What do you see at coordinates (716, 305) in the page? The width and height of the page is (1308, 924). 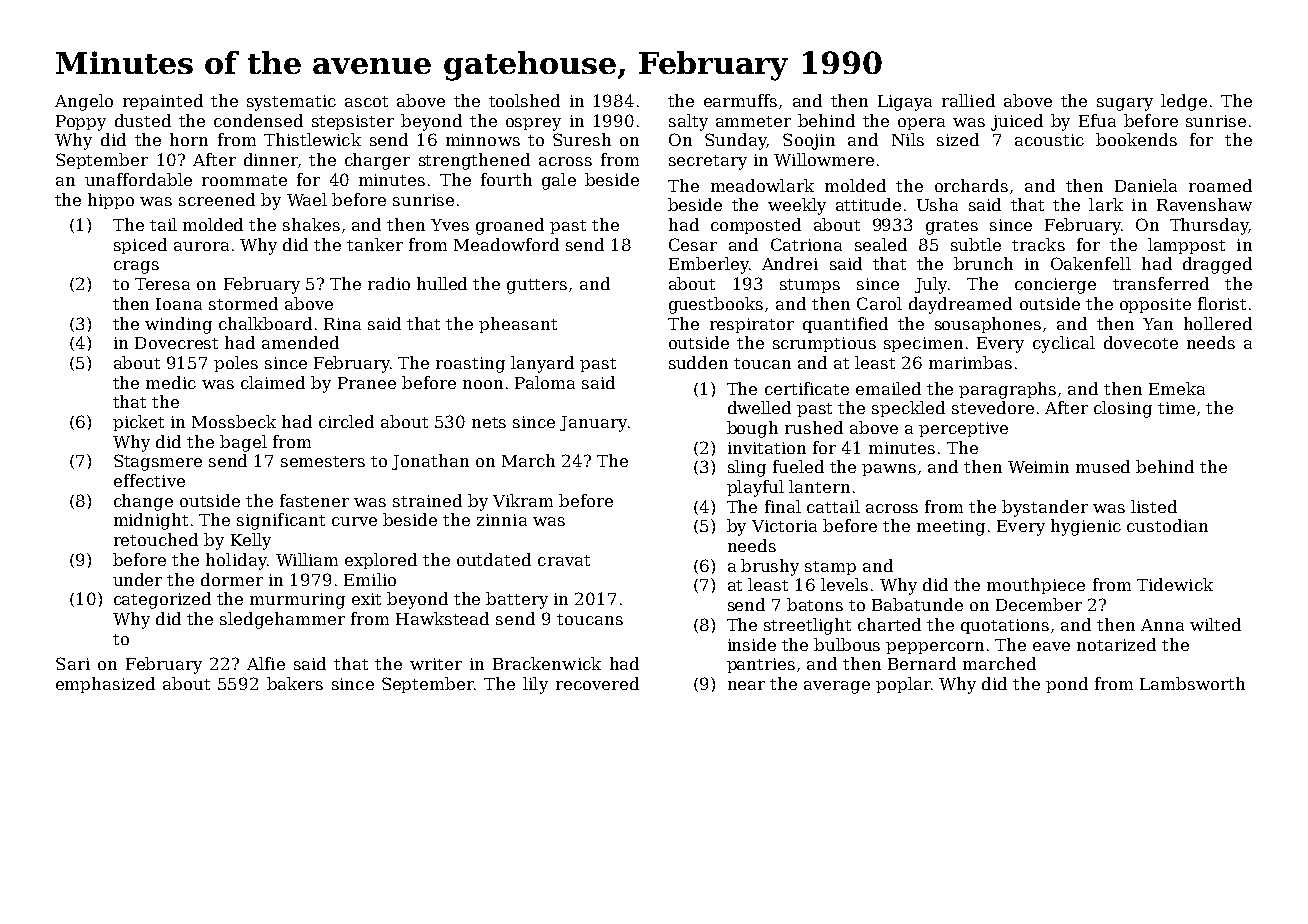 I see `guestbooks` at bounding box center [716, 305].
